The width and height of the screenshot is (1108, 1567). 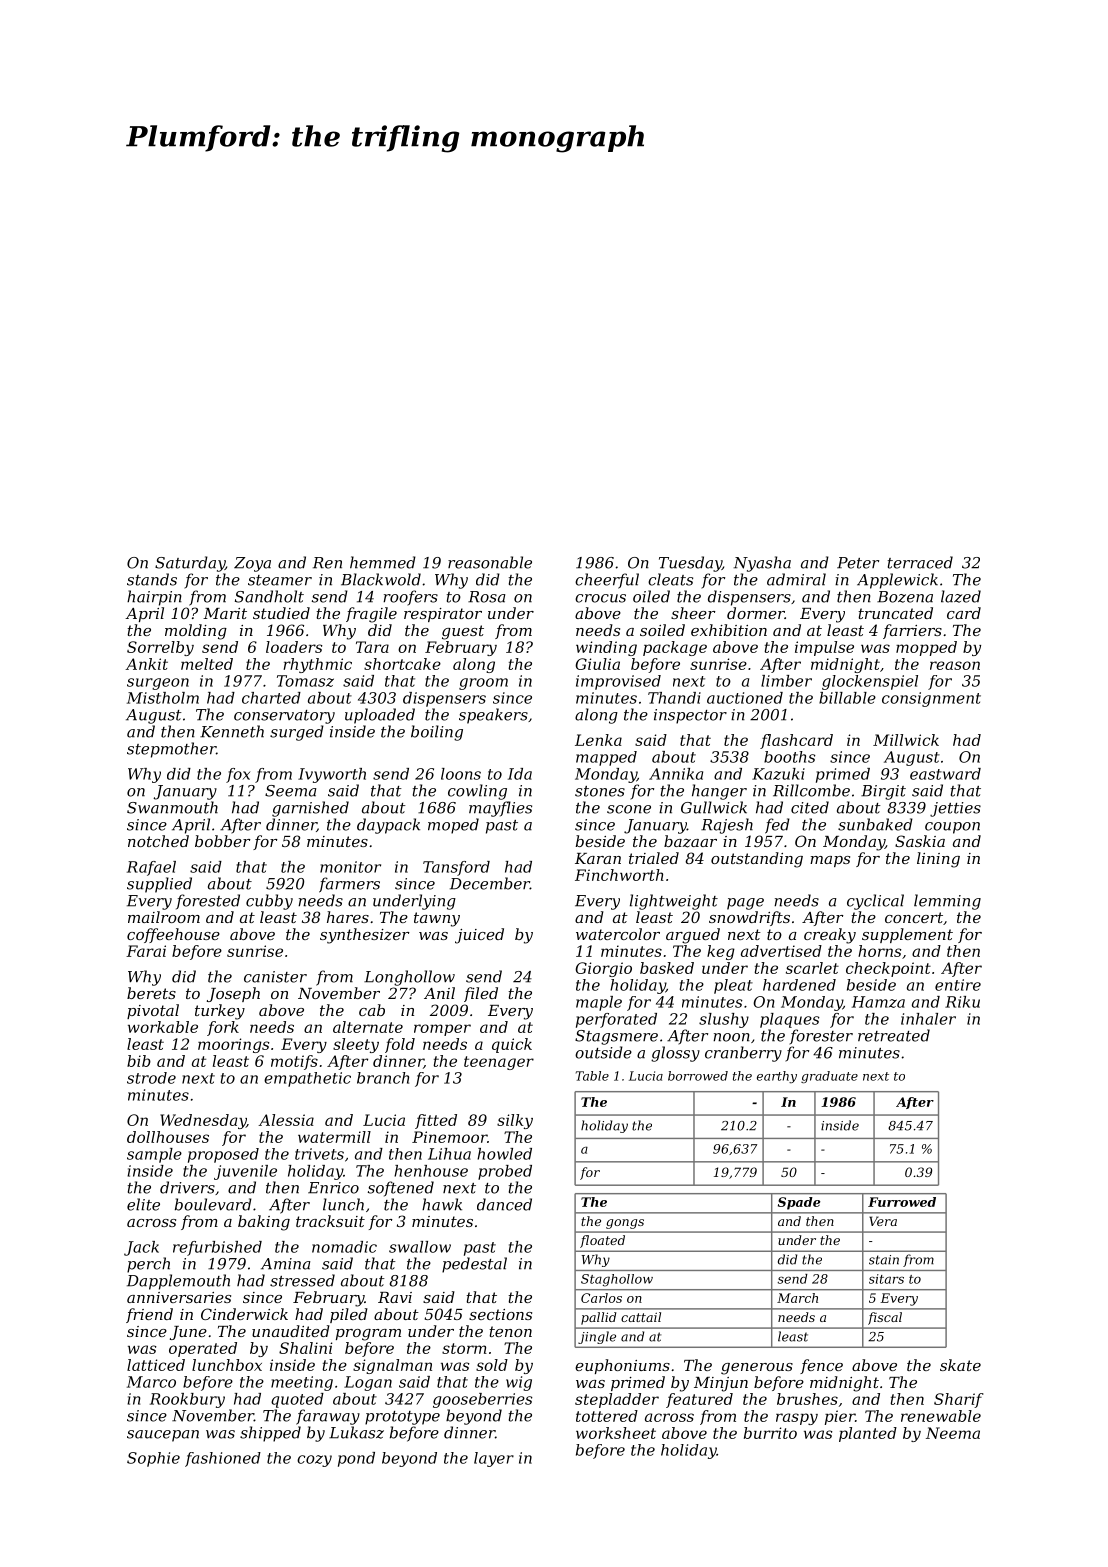 What do you see at coordinates (858, 563) in the screenshot?
I see `Peter` at bounding box center [858, 563].
